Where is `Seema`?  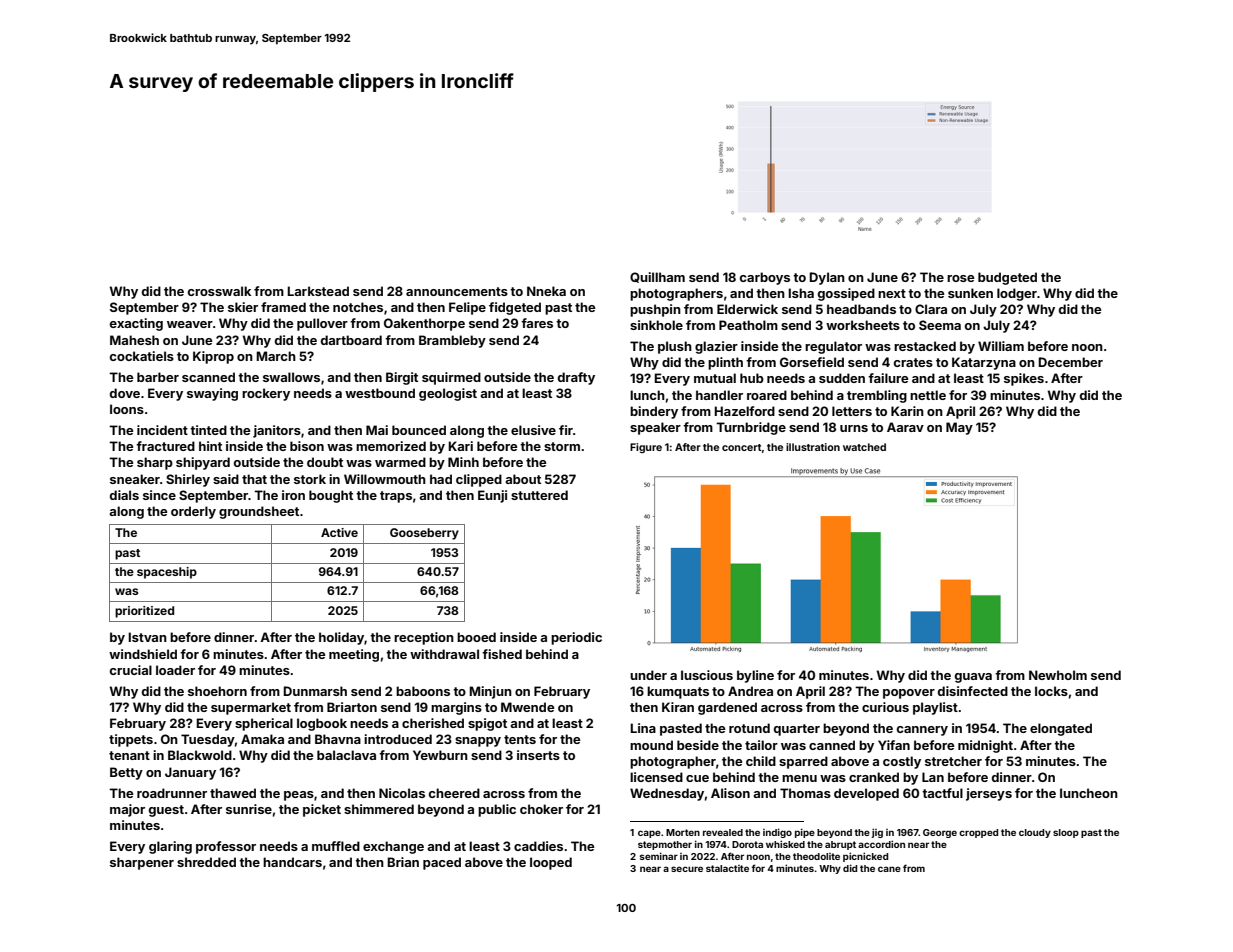 Seema is located at coordinates (940, 325).
